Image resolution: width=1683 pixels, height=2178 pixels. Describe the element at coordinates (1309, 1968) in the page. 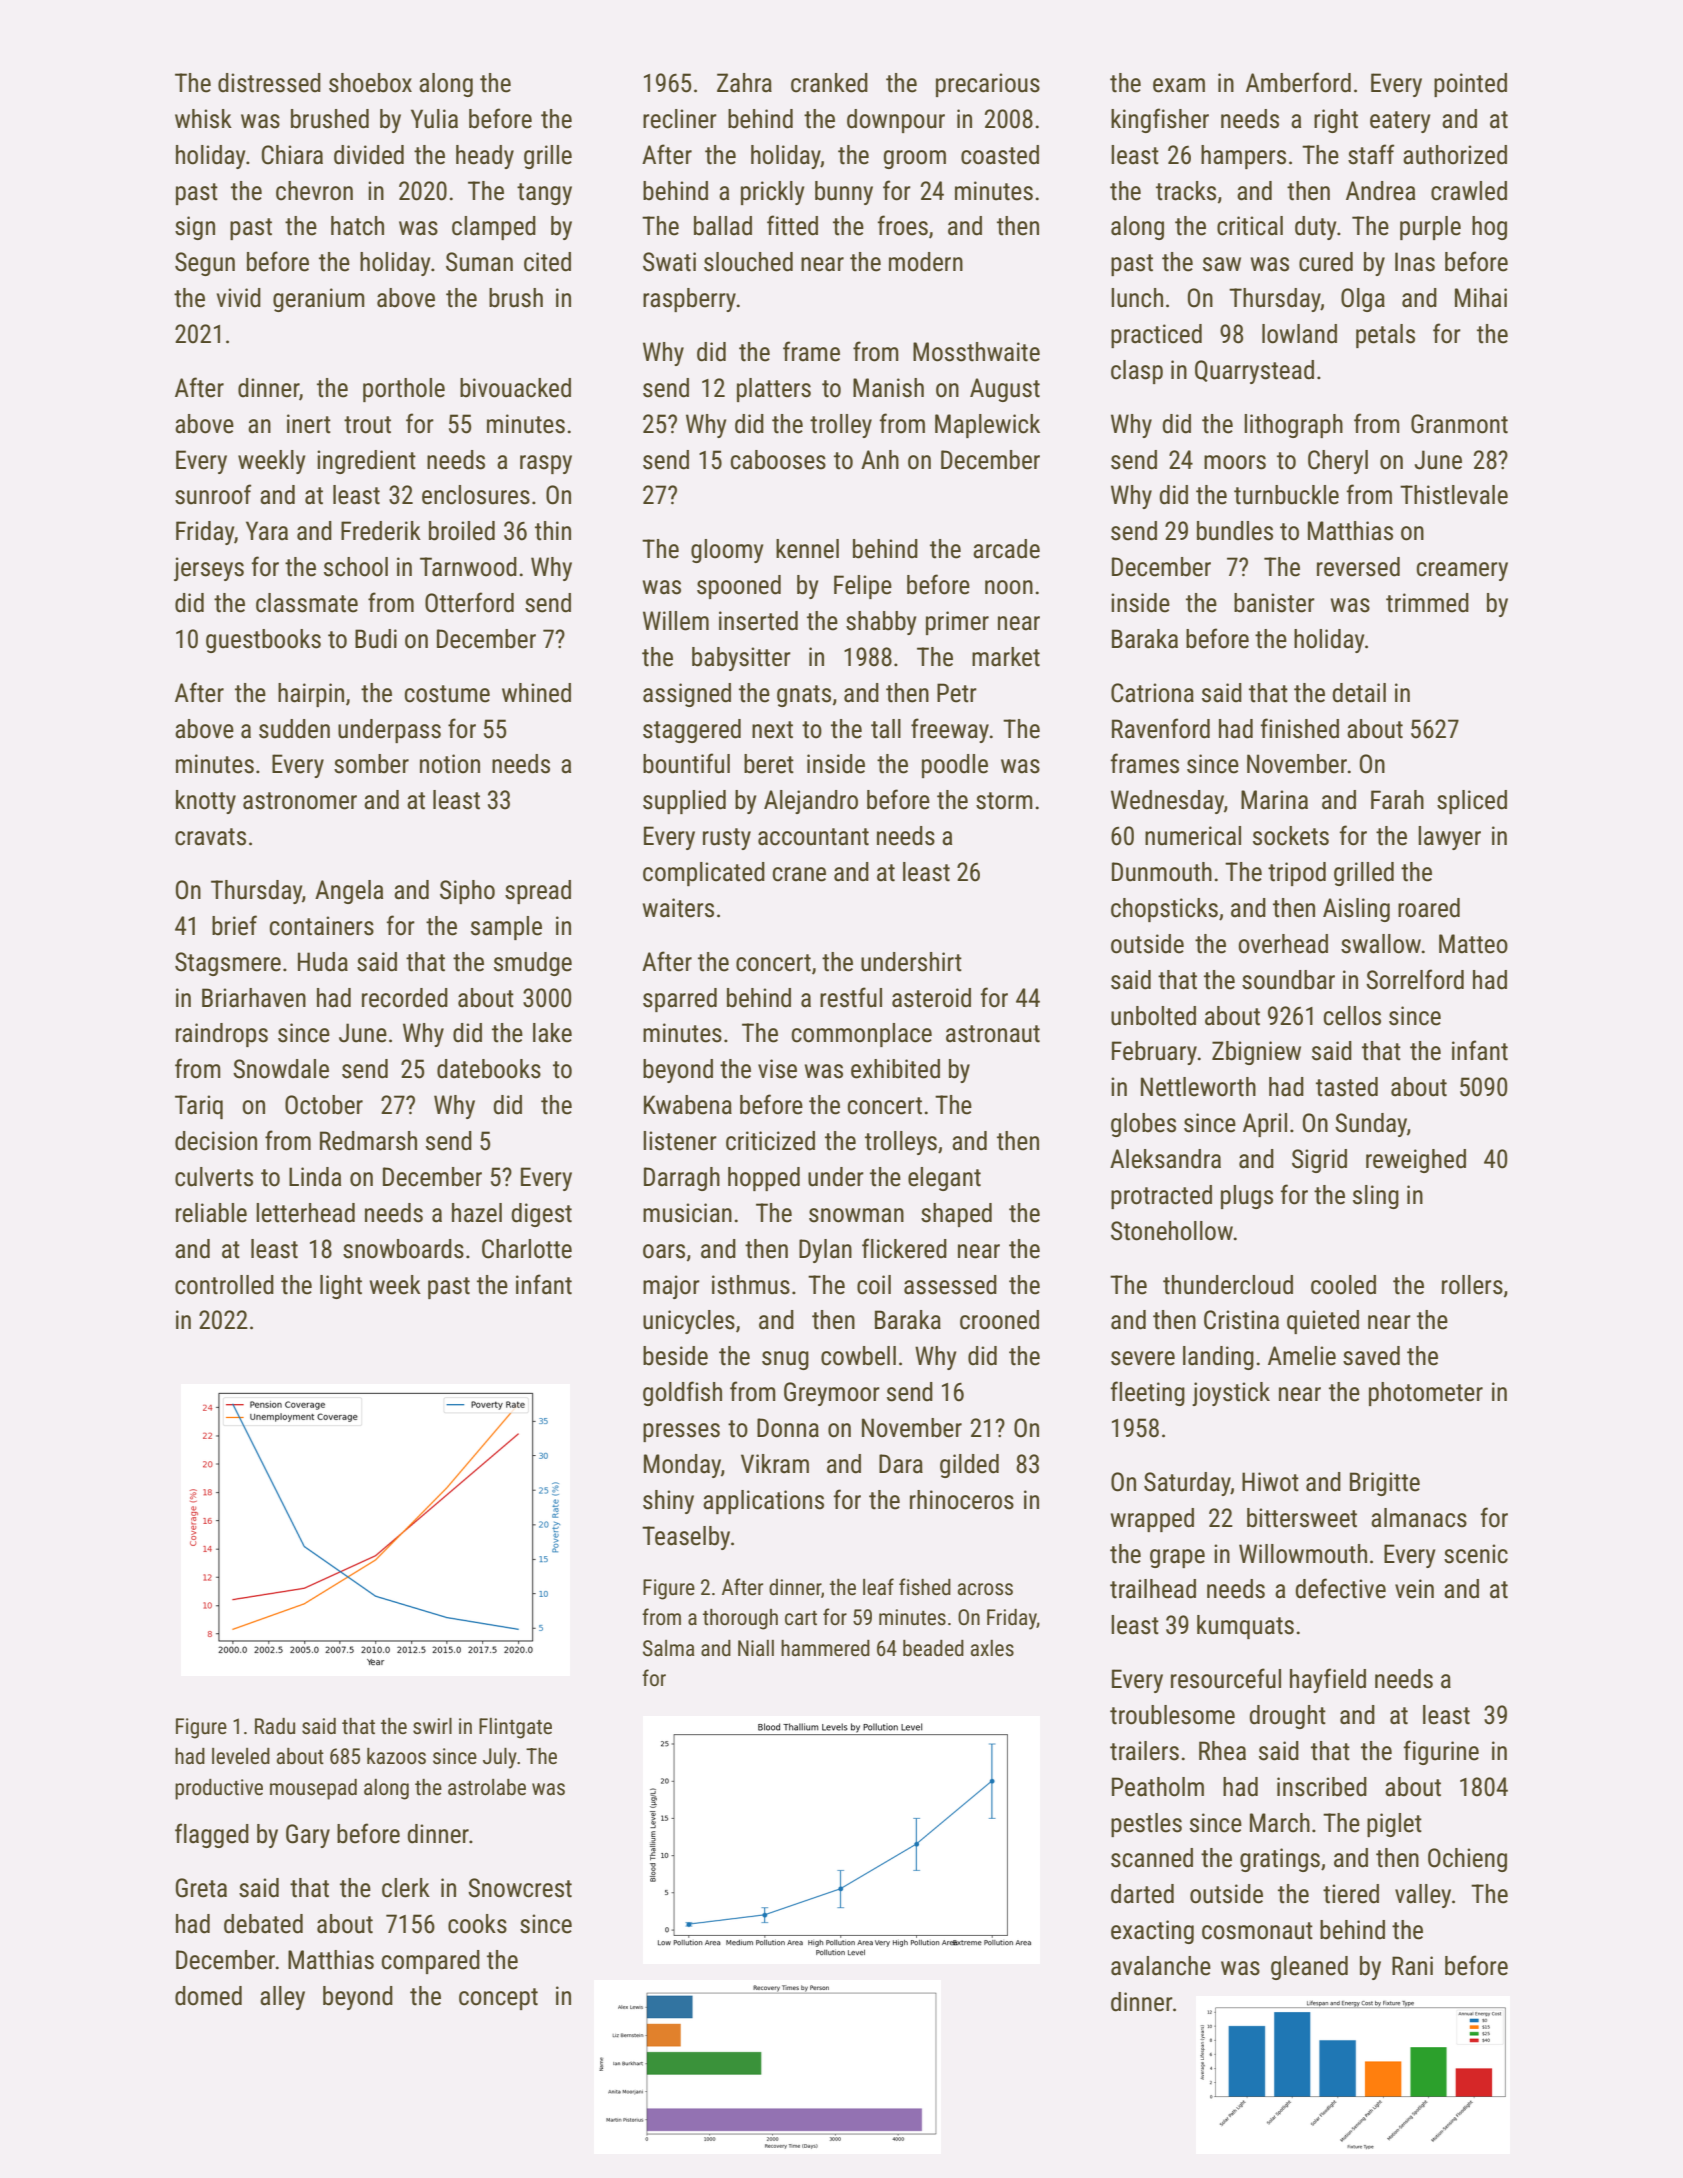

I see `gleaned` at that location.
